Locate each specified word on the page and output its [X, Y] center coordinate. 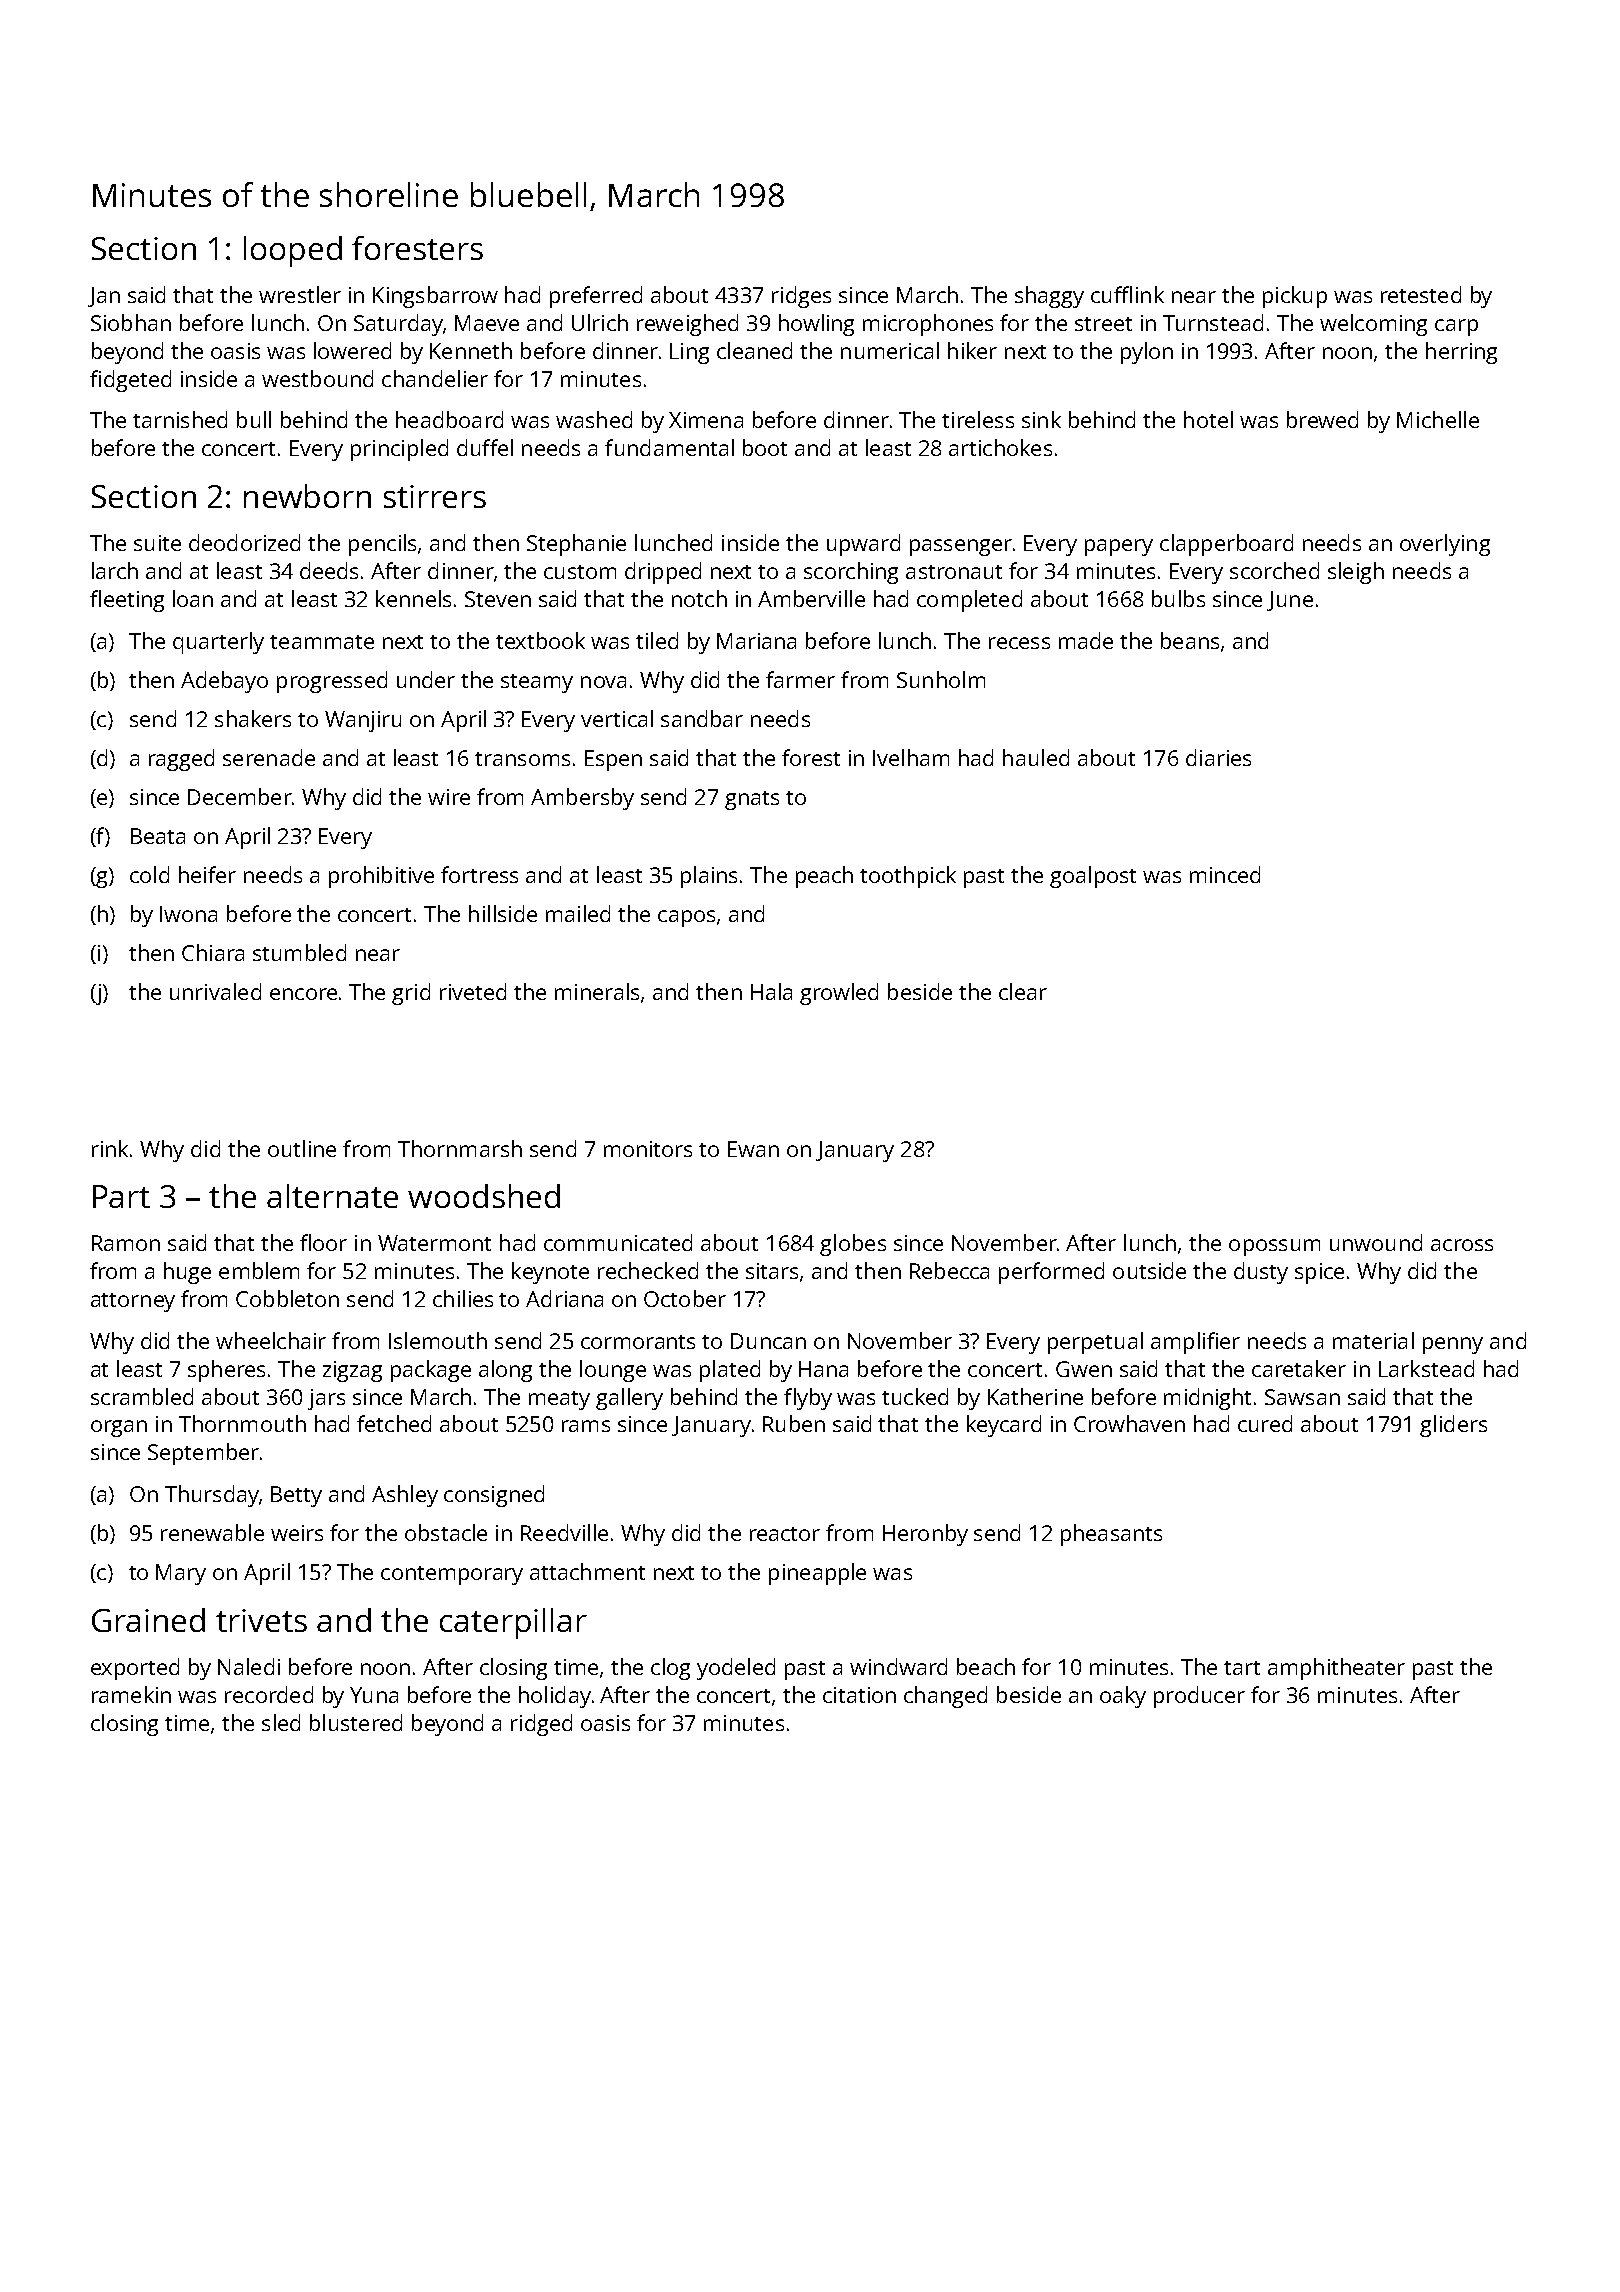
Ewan [753, 1149]
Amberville [811, 598]
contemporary [452, 1575]
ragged [181, 760]
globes [853, 1245]
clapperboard [1226, 545]
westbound [317, 378]
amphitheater [1336, 1669]
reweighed [687, 325]
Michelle [1438, 419]
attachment [587, 1571]
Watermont [434, 1243]
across [1462, 1245]
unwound [1376, 1242]
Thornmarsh [460, 1148]
